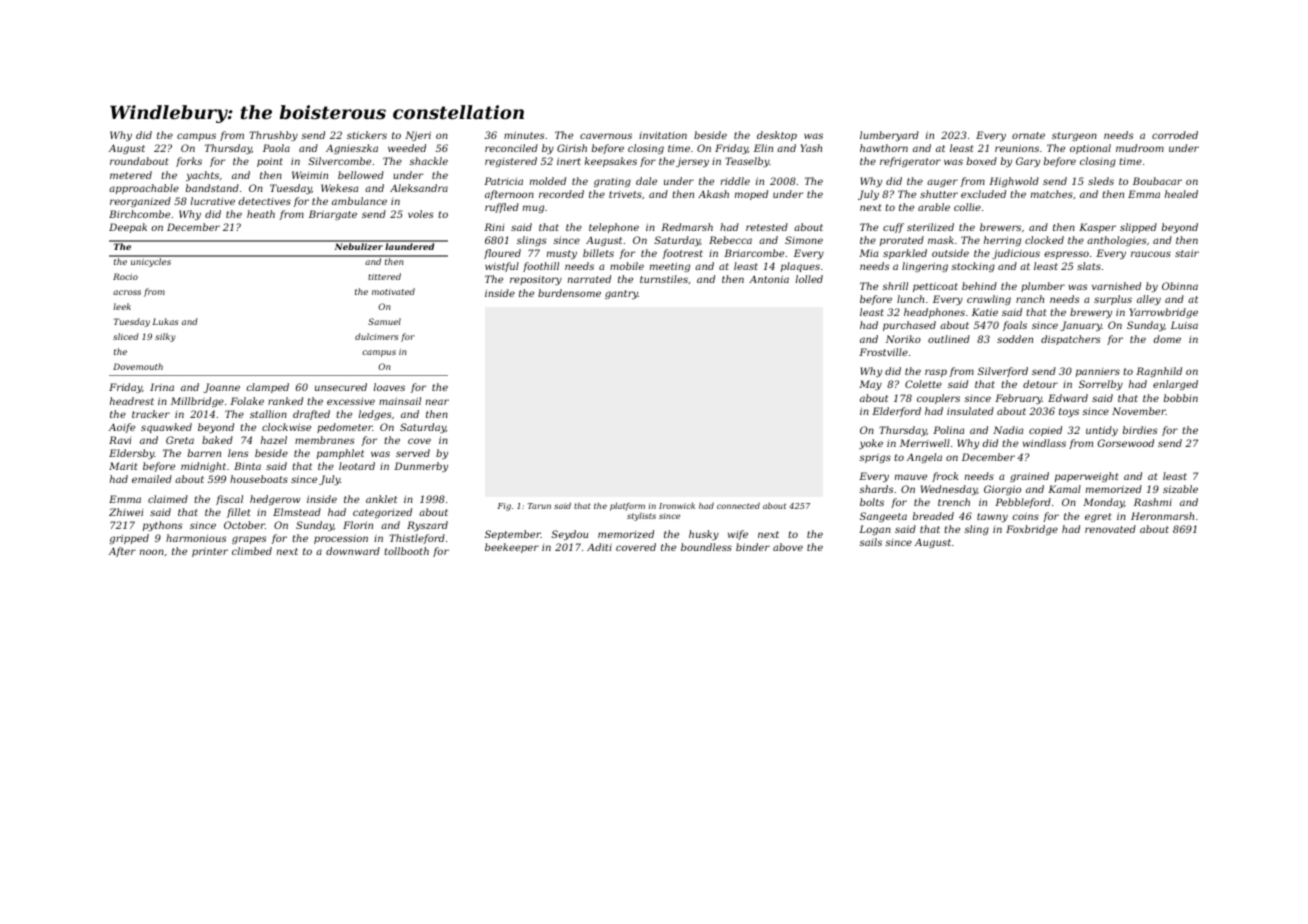 The image size is (1308, 924). What do you see at coordinates (1110, 529) in the image?
I see `renovated` at bounding box center [1110, 529].
